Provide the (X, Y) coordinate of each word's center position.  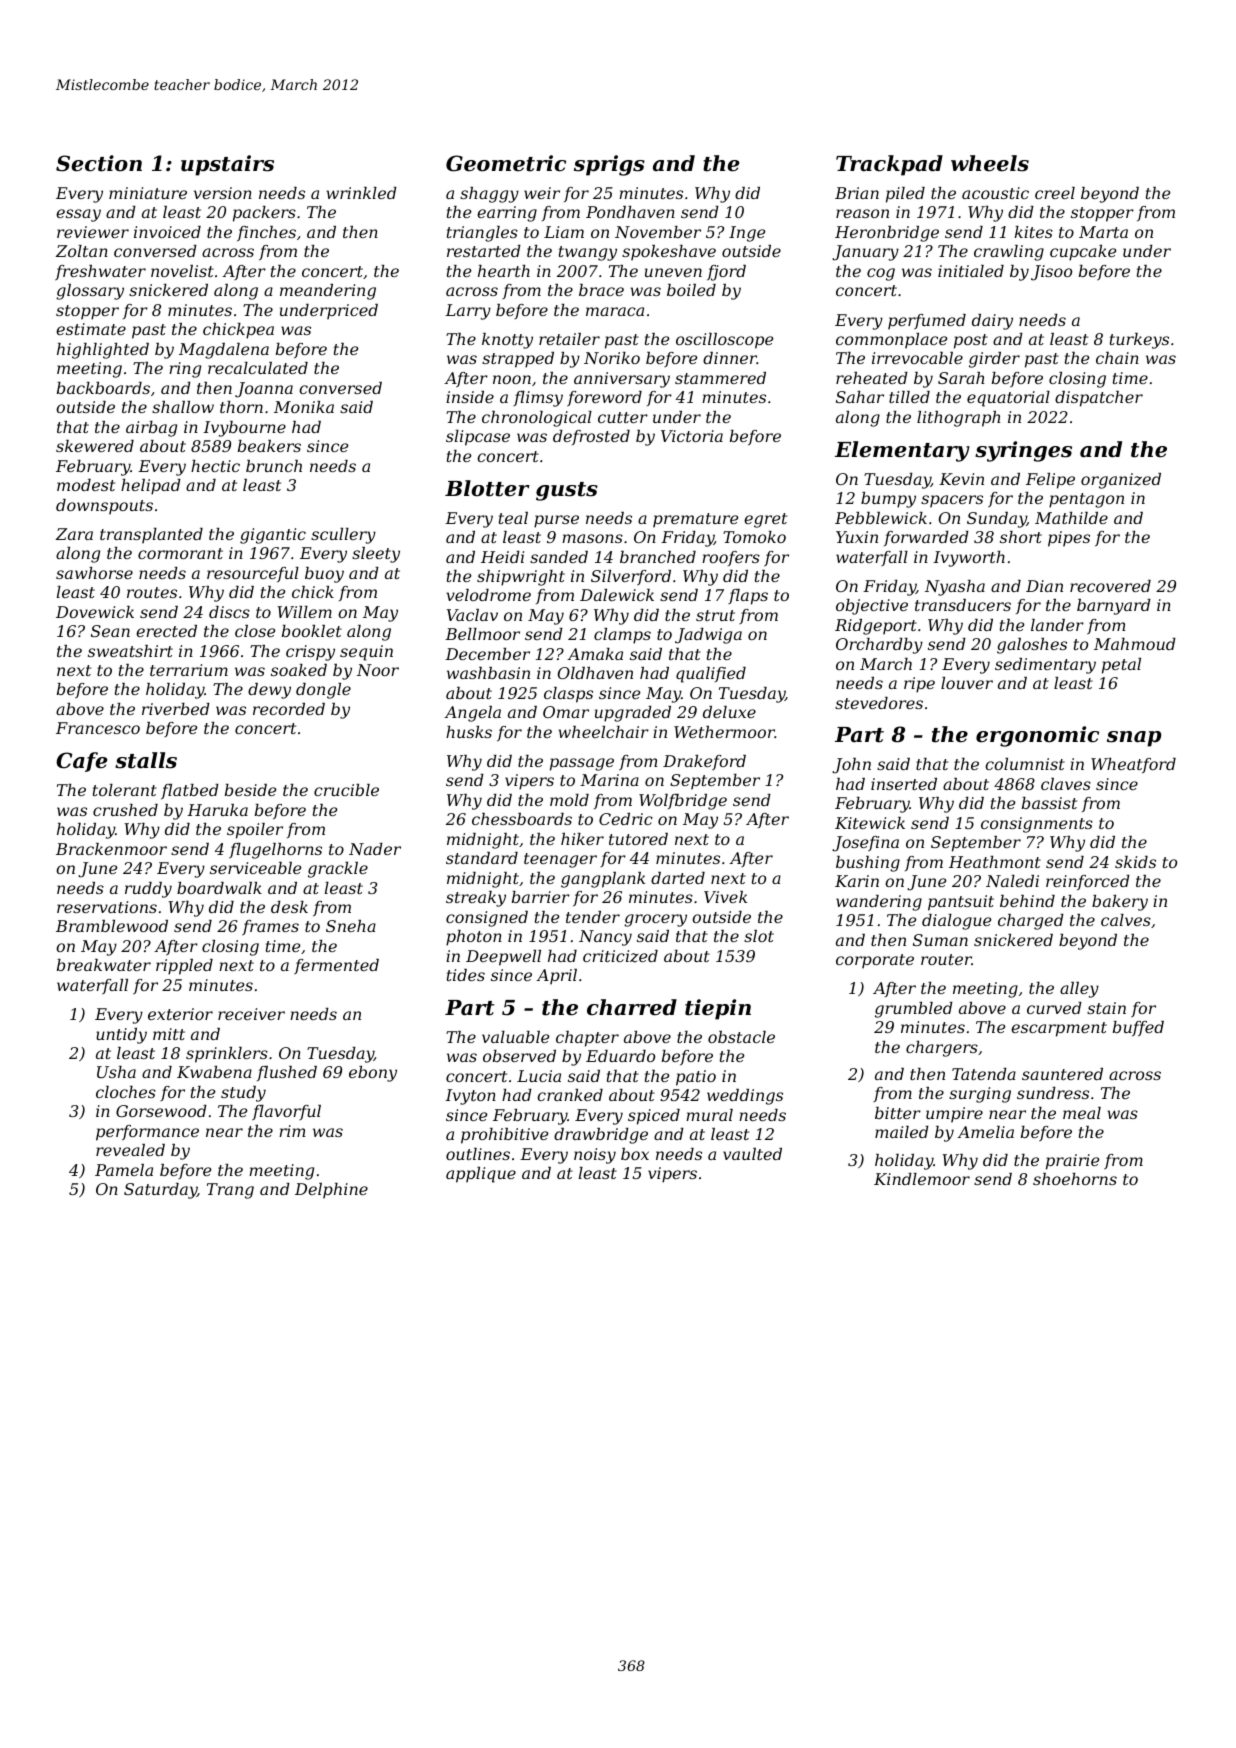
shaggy (489, 195)
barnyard (1114, 607)
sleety (376, 555)
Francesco (98, 728)
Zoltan (81, 251)
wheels (990, 163)
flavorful (286, 1113)
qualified (711, 675)
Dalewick (617, 595)
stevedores (879, 703)
